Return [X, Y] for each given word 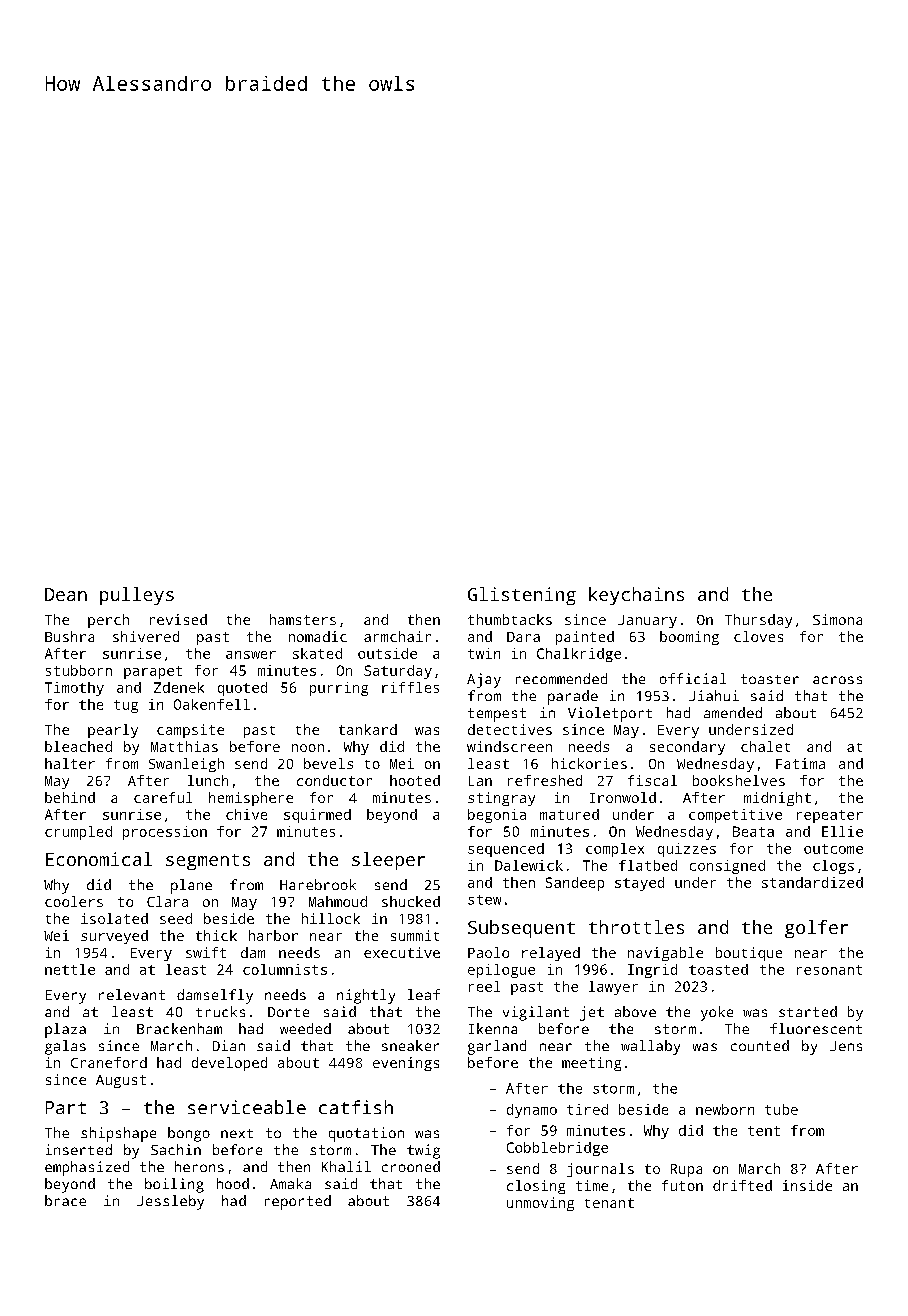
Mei [402, 763]
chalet [765, 746]
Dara [523, 637]
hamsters [303, 619]
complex [615, 850]
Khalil [346, 1166]
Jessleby [170, 1202]
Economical [99, 859]
